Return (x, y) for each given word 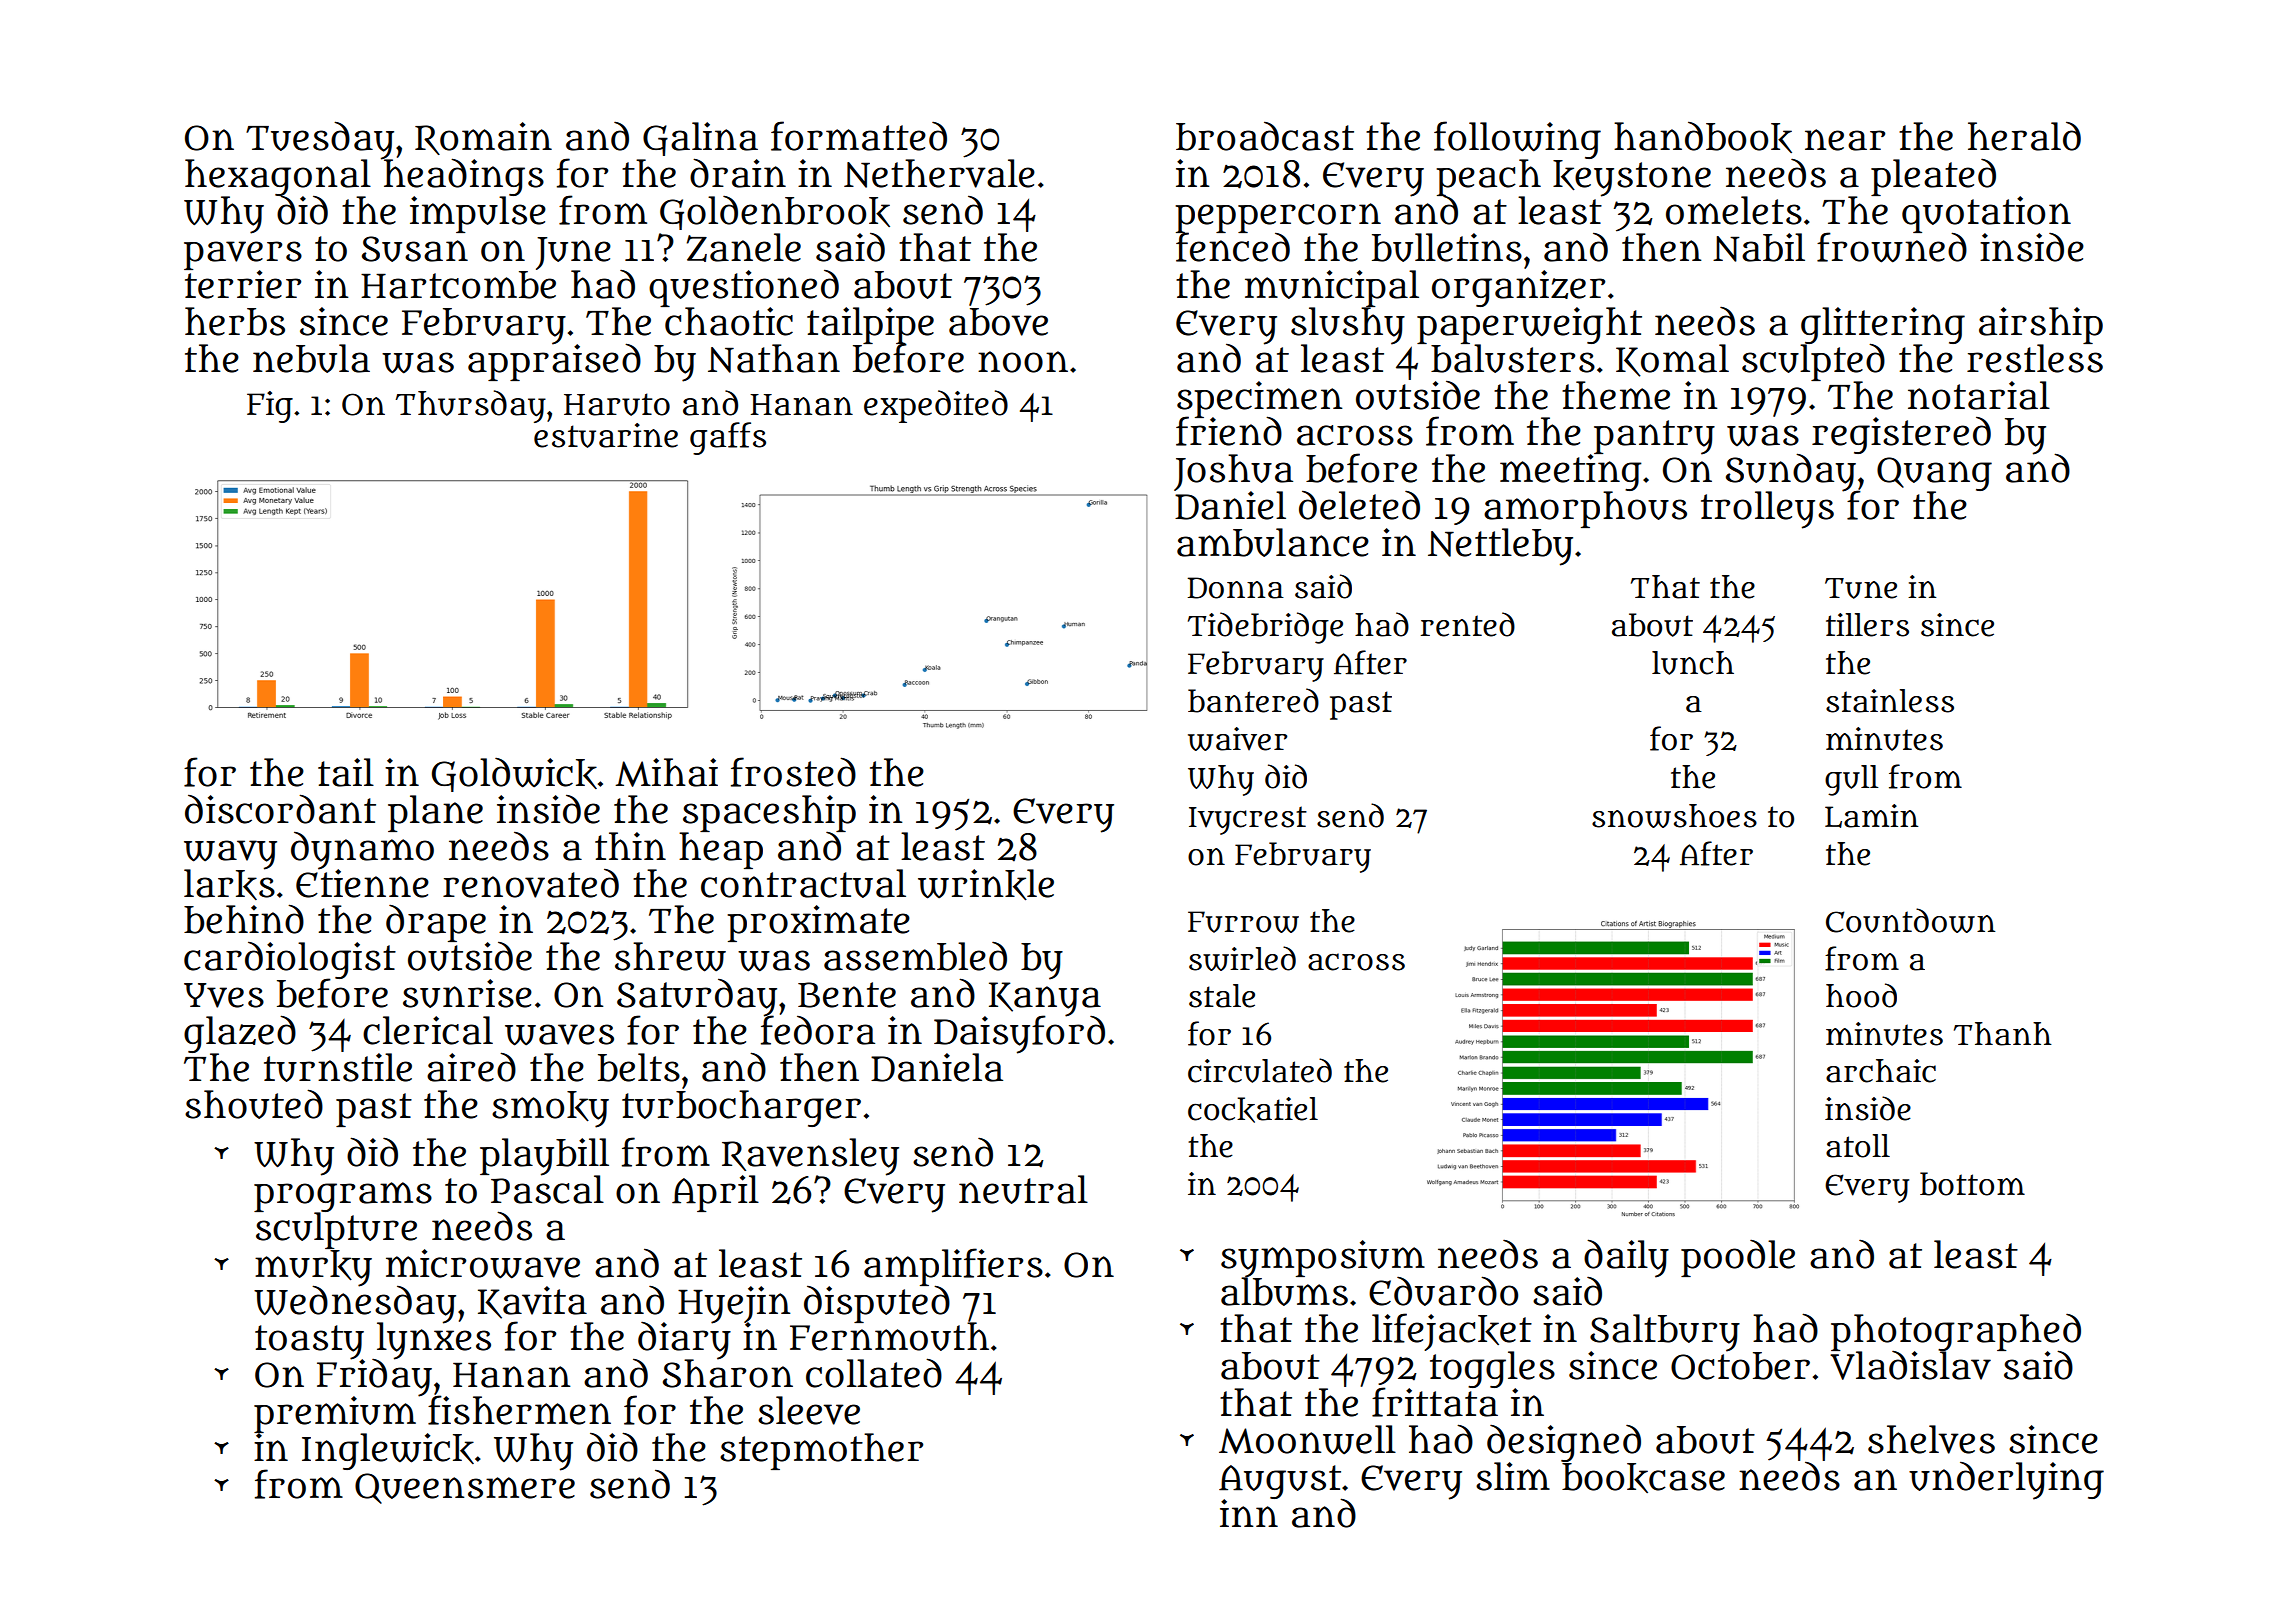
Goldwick (514, 774)
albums (1284, 1292)
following (1517, 140)
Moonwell (1307, 1440)
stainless (1890, 701)
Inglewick (388, 1451)
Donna (1236, 588)
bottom (1972, 1184)
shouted (254, 1104)
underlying (2006, 1481)
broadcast (1265, 136)
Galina (700, 139)
